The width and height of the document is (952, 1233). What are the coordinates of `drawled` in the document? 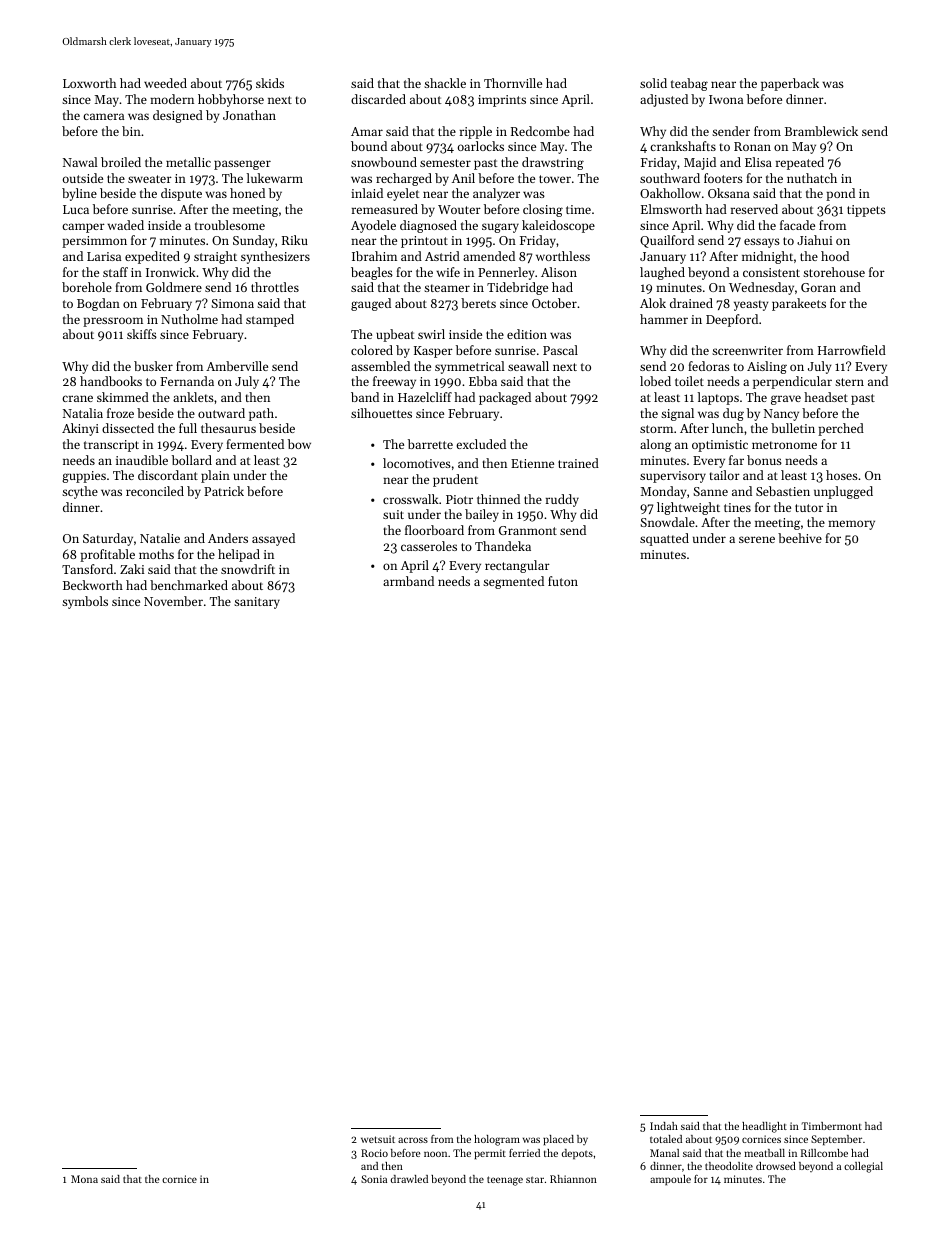 It's located at (409, 1179).
